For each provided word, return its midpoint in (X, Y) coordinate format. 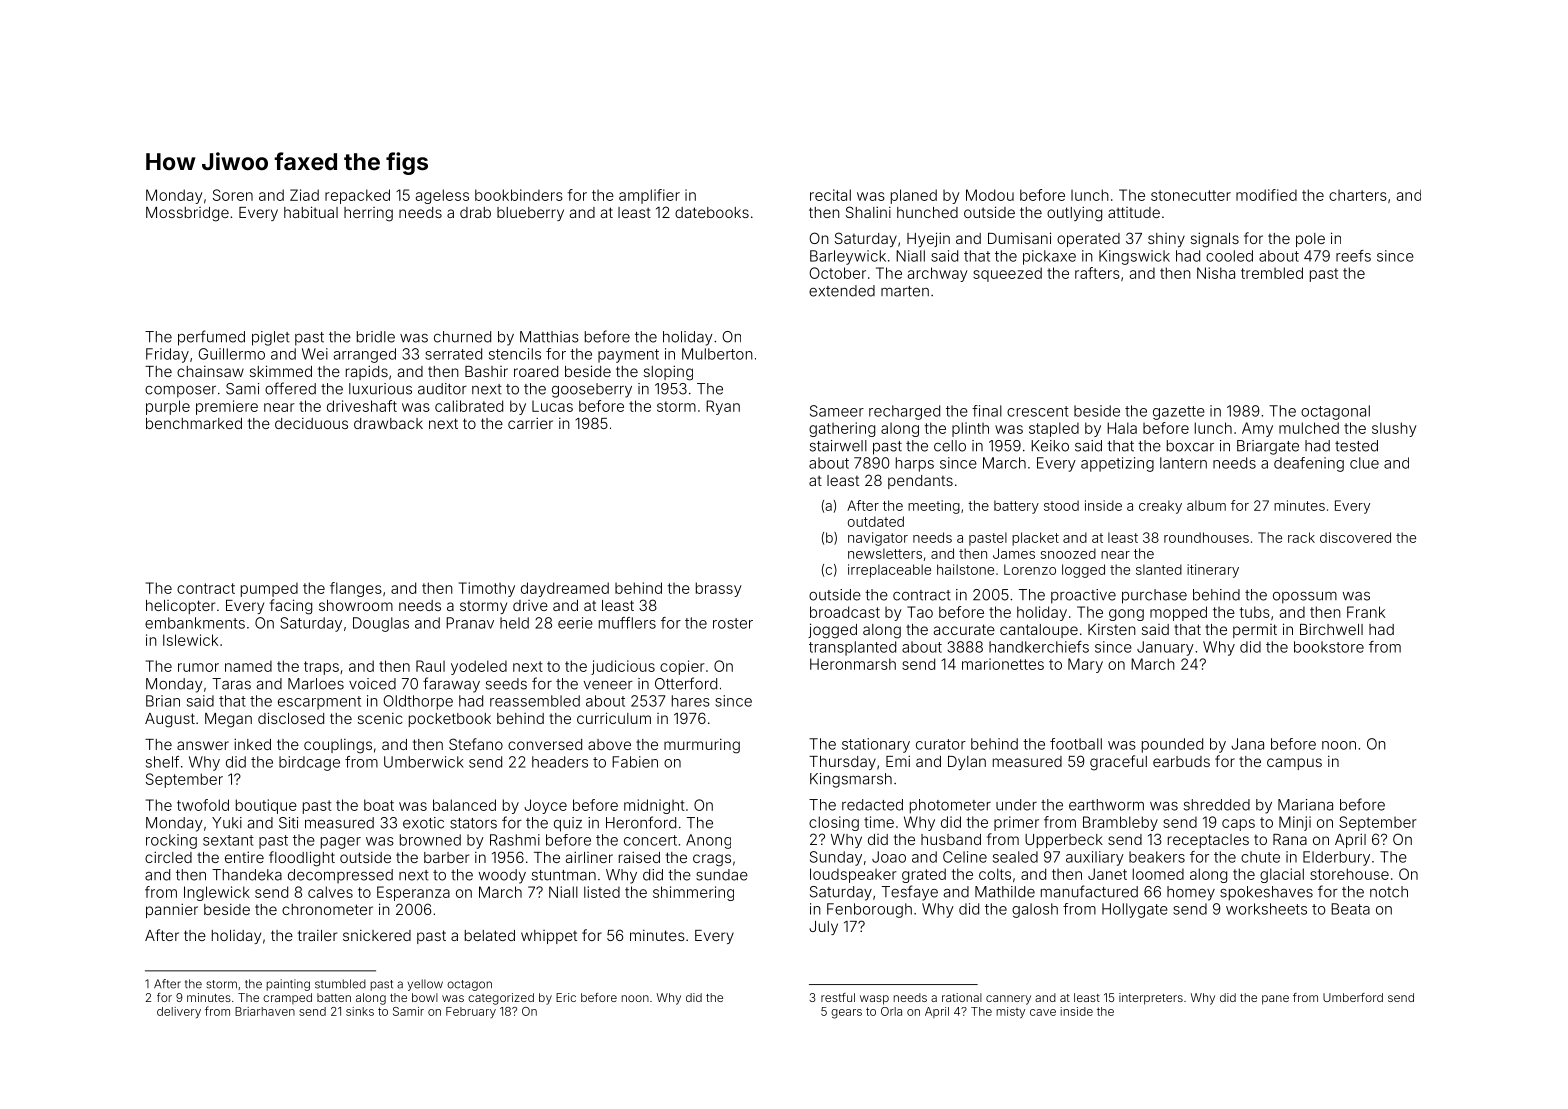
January (1165, 648)
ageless (442, 196)
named (248, 666)
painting (288, 985)
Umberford (1353, 997)
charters (1358, 195)
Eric (566, 997)
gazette (1179, 413)
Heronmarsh (853, 664)
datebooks (712, 212)
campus (1294, 764)
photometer (950, 806)
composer (180, 392)
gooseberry (592, 390)
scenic (380, 718)
